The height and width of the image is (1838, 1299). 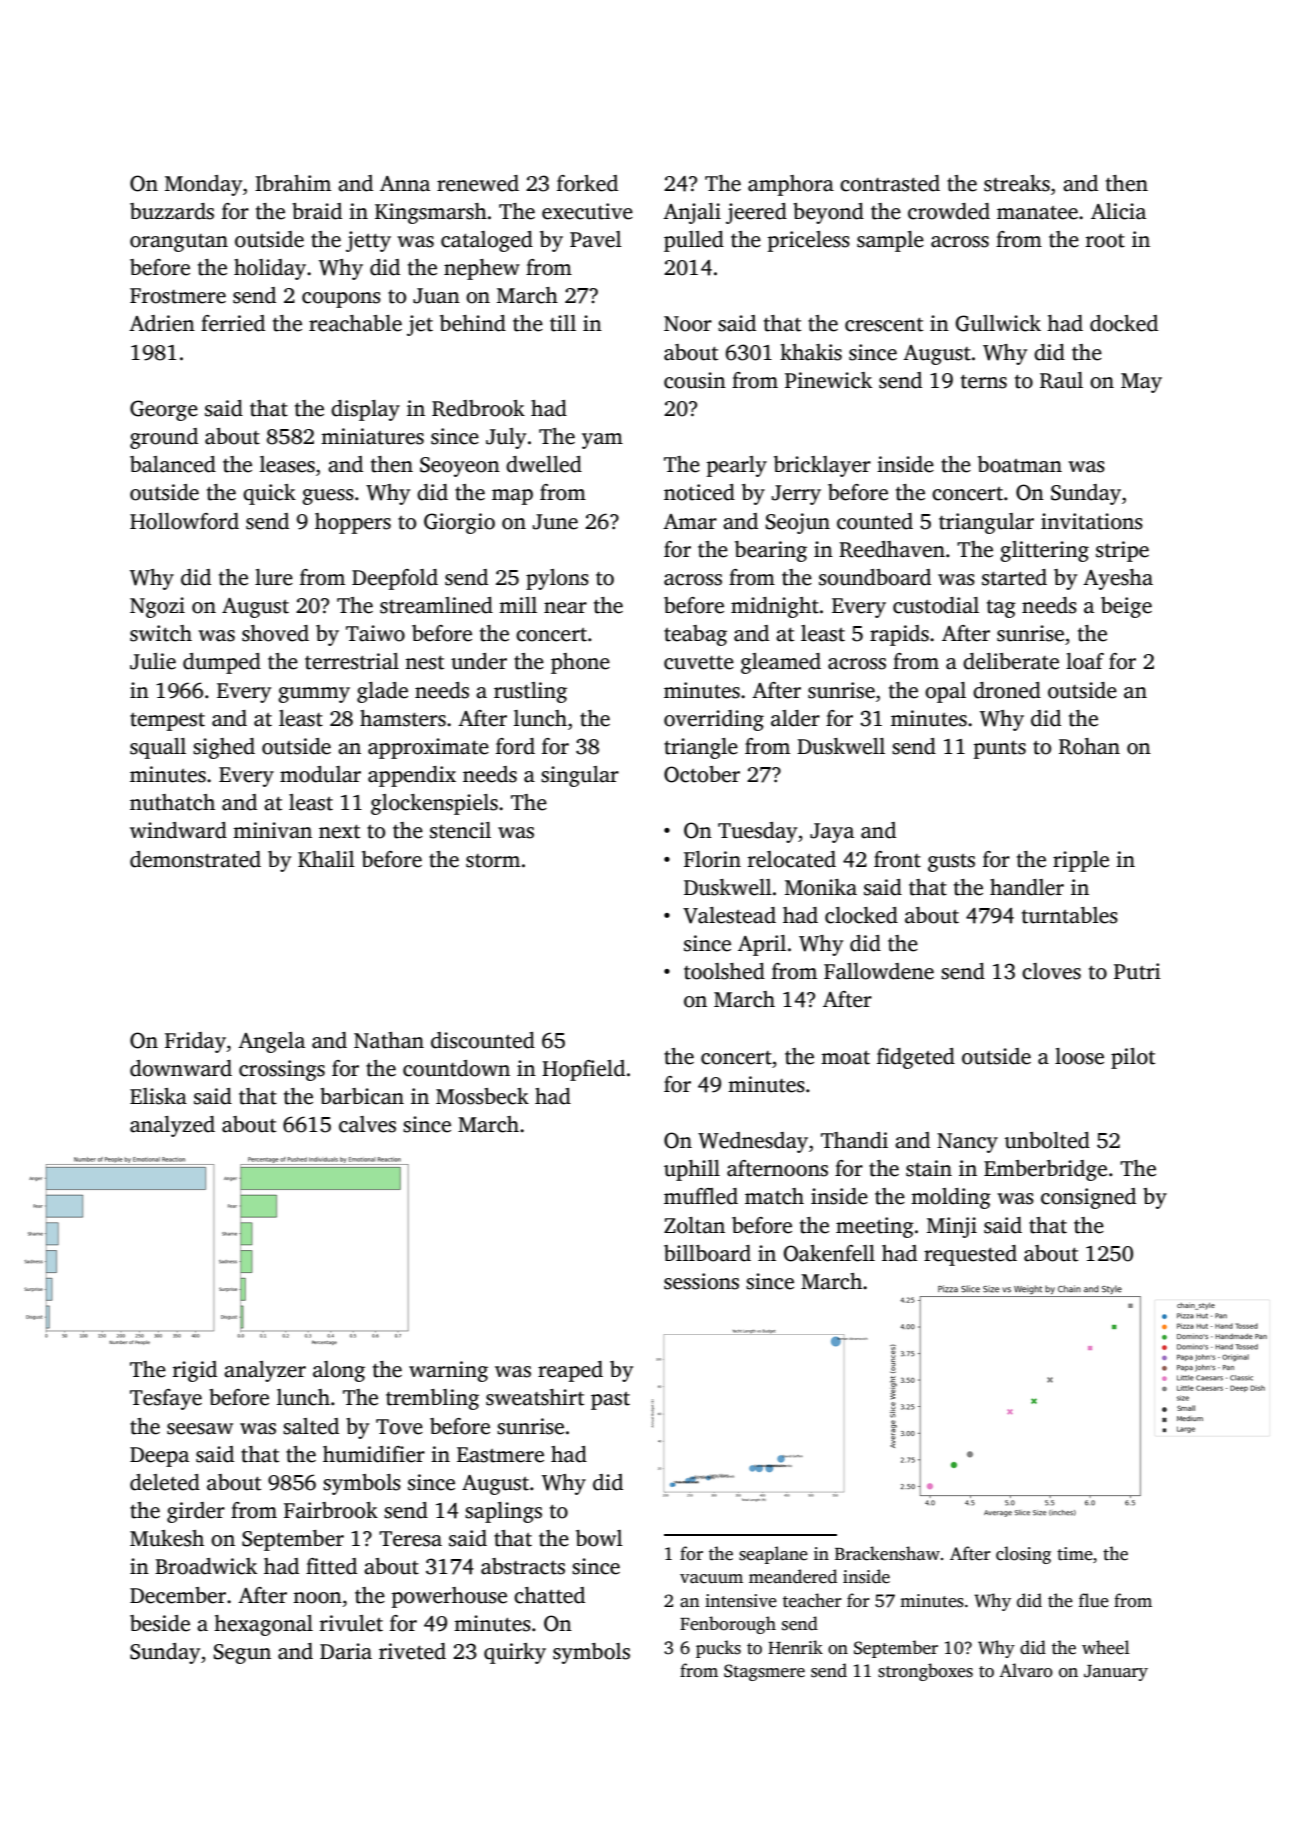 What do you see at coordinates (1126, 607) in the image?
I see `beige` at bounding box center [1126, 607].
